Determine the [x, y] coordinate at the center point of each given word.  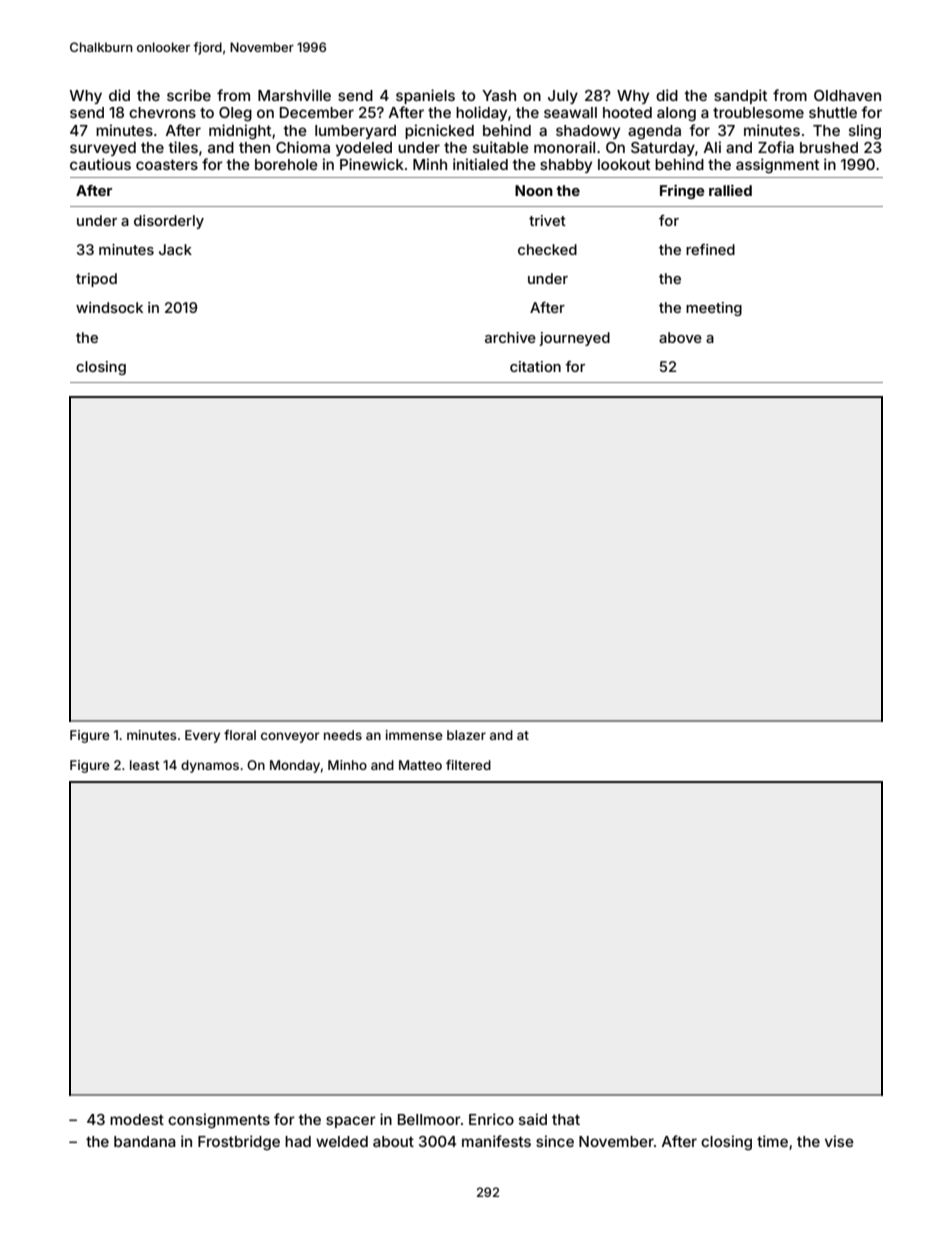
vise [839, 1141]
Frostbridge [239, 1143]
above [680, 337]
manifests [496, 1141]
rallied [730, 190]
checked [547, 249]
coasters [167, 164]
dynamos [210, 766]
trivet [547, 220]
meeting [714, 309]
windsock [109, 307]
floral [240, 735]
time [772, 1141]
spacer [351, 1122]
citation [535, 366]
